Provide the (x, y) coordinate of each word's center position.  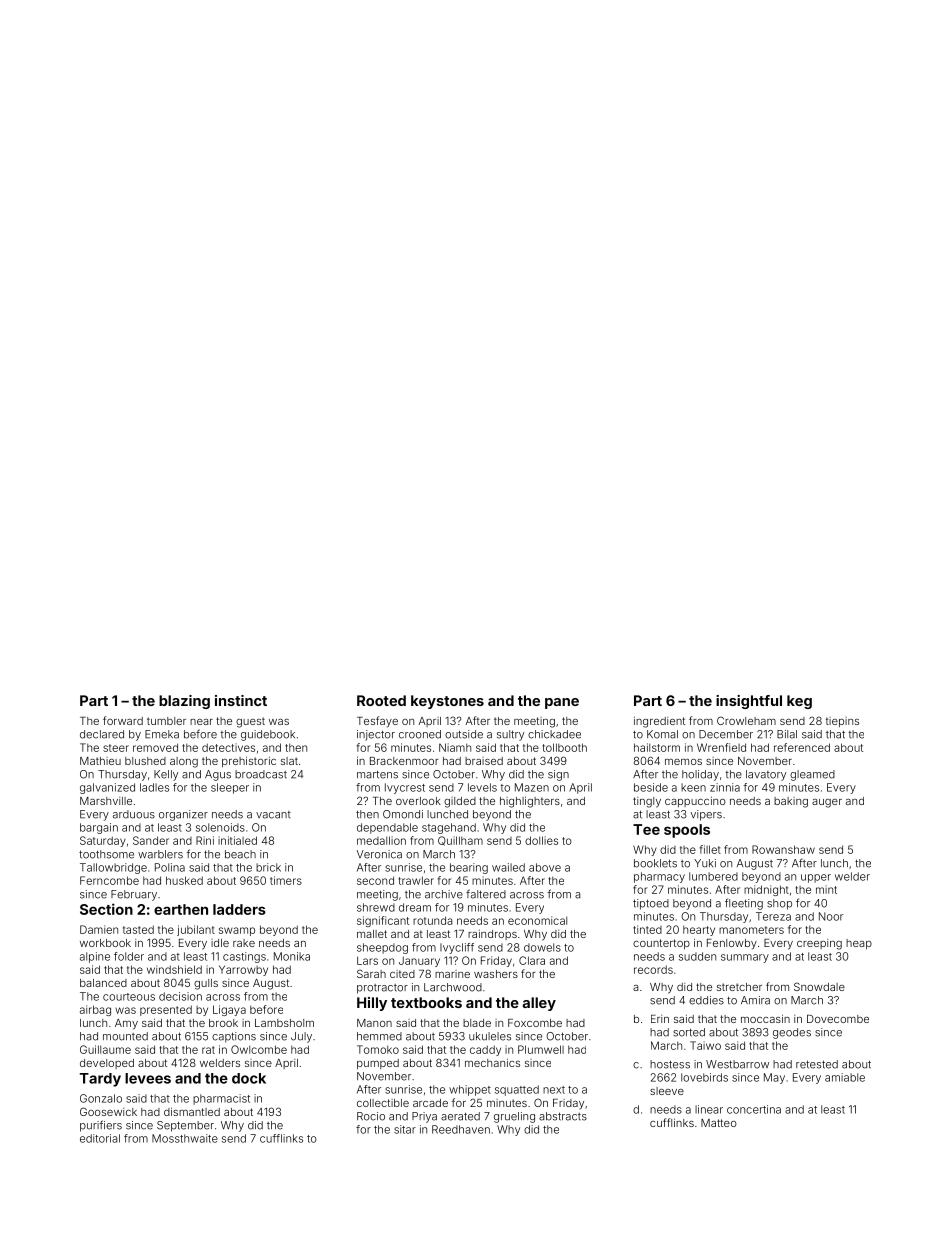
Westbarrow (737, 1064)
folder (129, 956)
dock (249, 1078)
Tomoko (378, 1049)
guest (250, 722)
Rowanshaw (783, 849)
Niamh (455, 747)
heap (859, 944)
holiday (700, 775)
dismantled (192, 1112)
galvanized (107, 788)
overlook (418, 801)
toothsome (106, 854)
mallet (372, 934)
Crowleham (746, 720)
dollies (541, 840)
